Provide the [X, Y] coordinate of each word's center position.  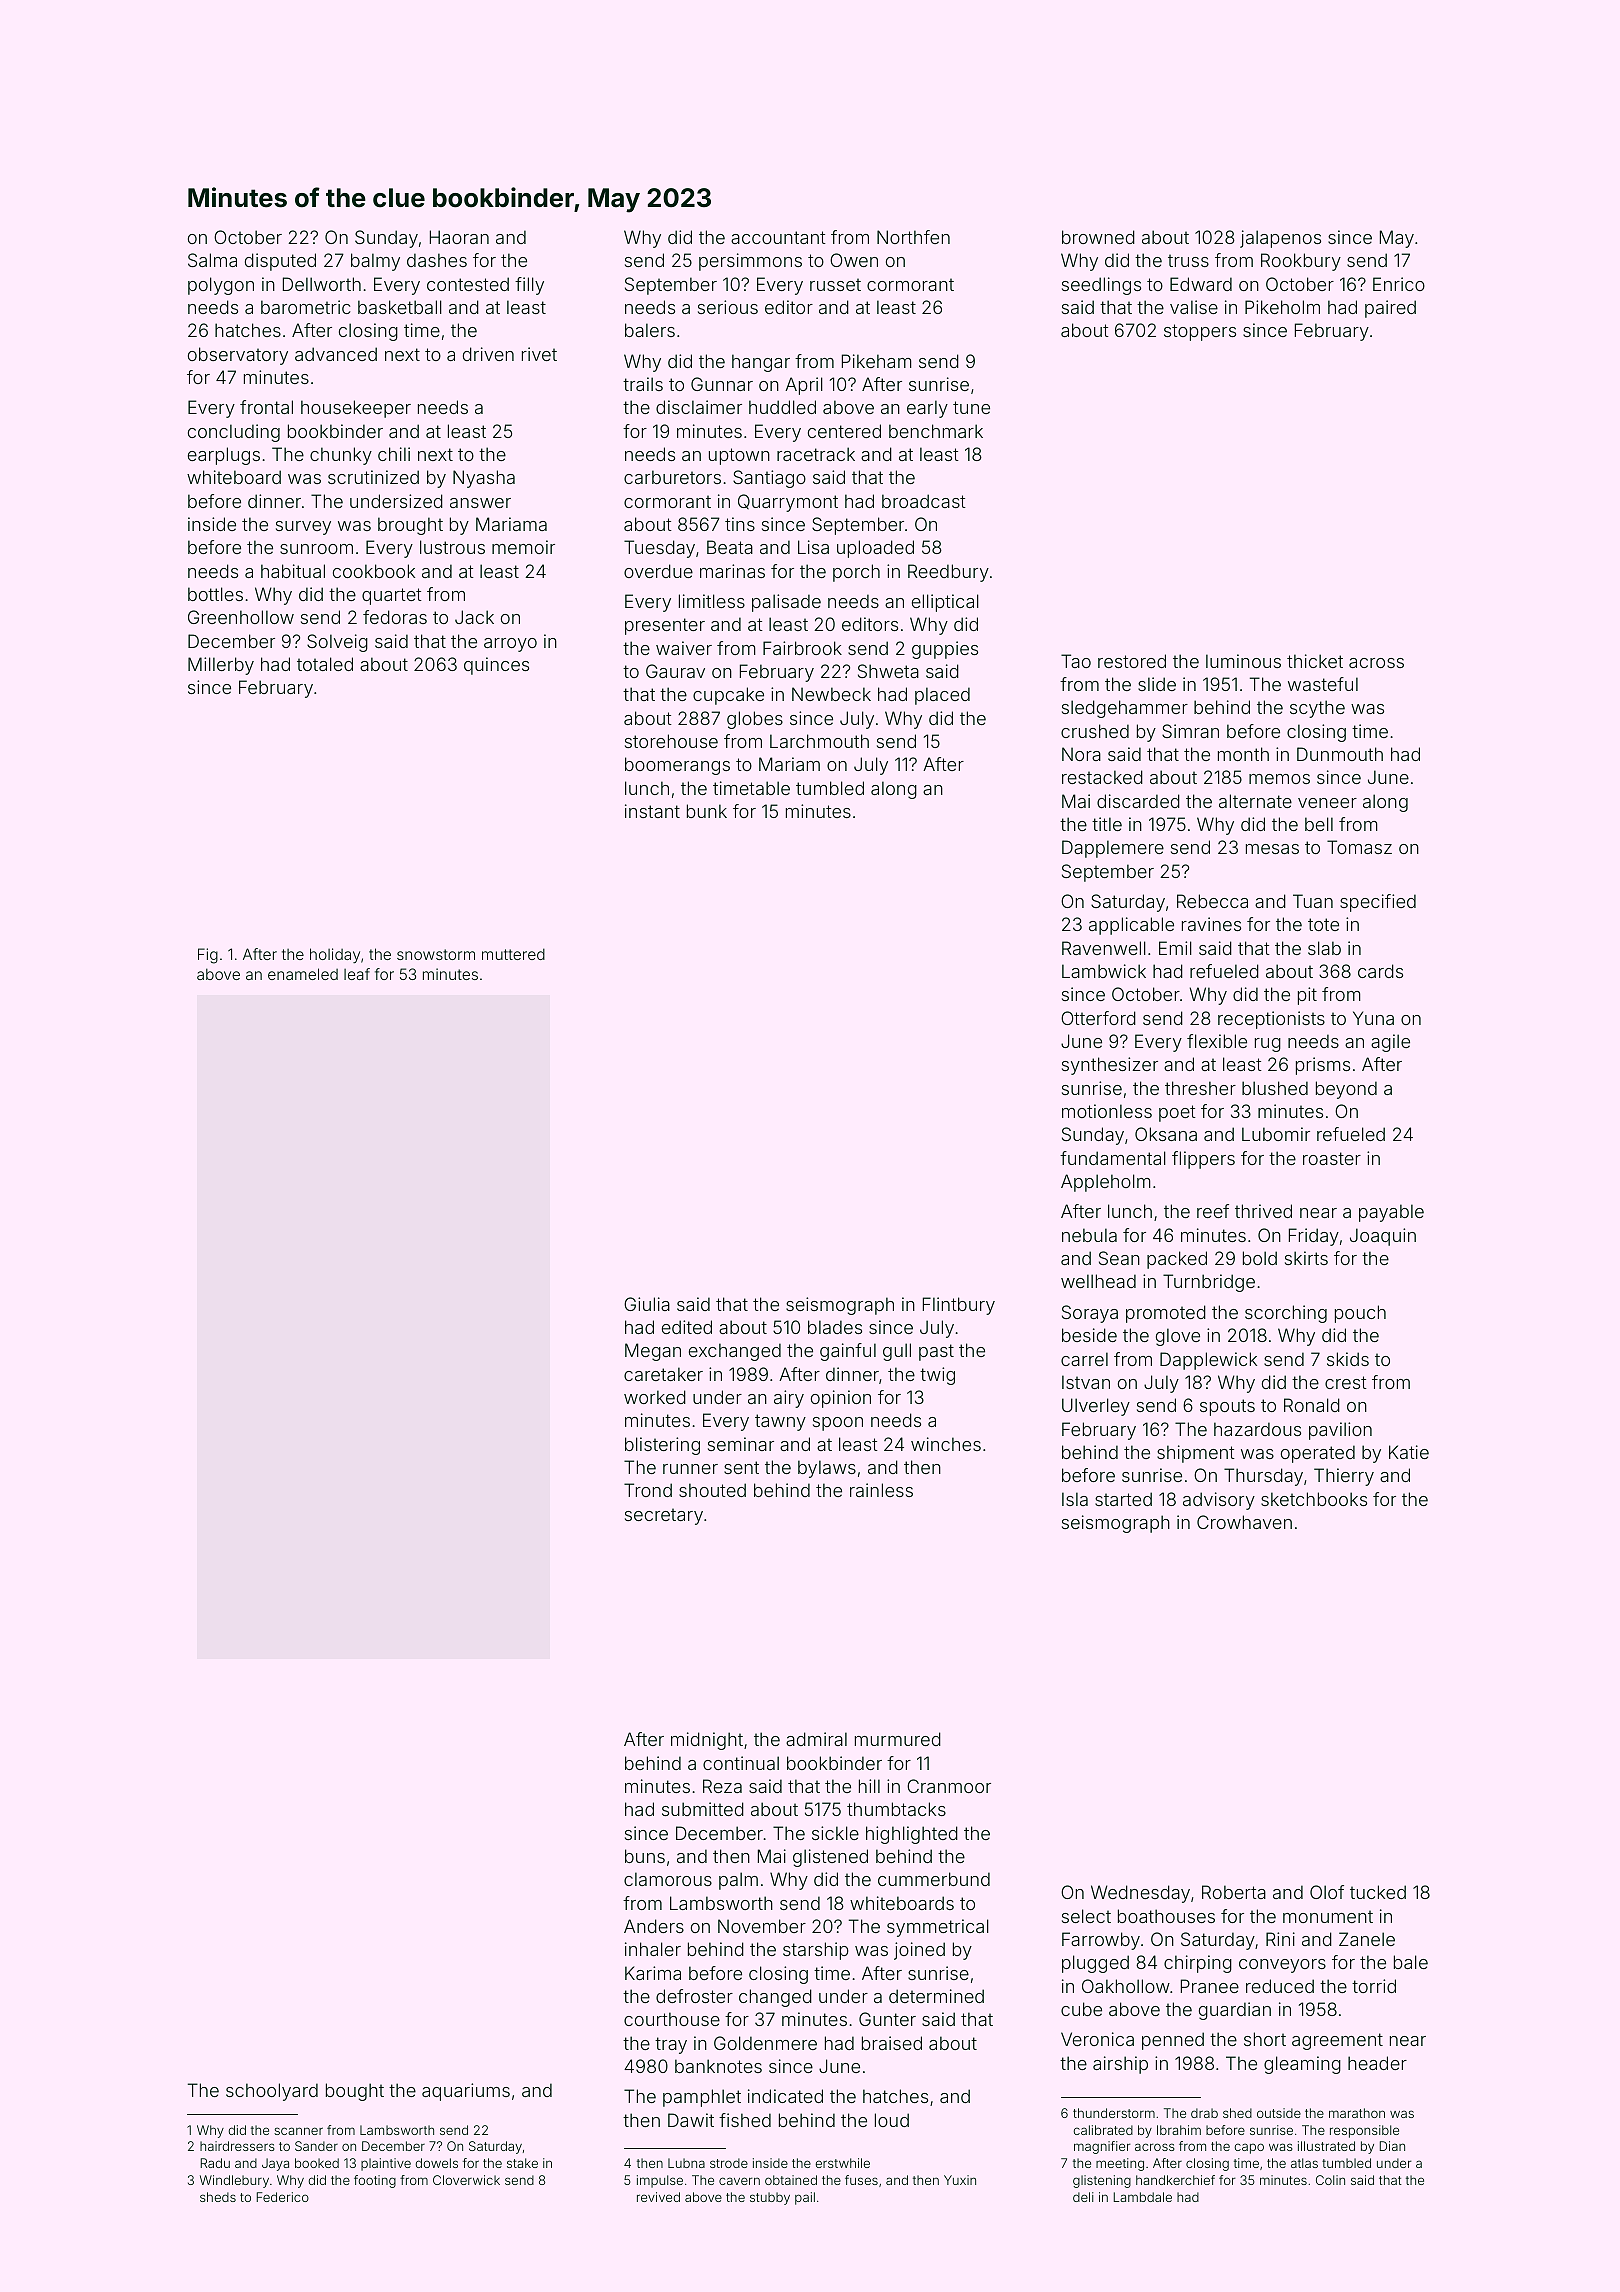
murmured [898, 1739]
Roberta [1234, 1892]
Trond [648, 1490]
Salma [212, 260]
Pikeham [877, 361]
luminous [1243, 661]
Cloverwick [466, 2180]
